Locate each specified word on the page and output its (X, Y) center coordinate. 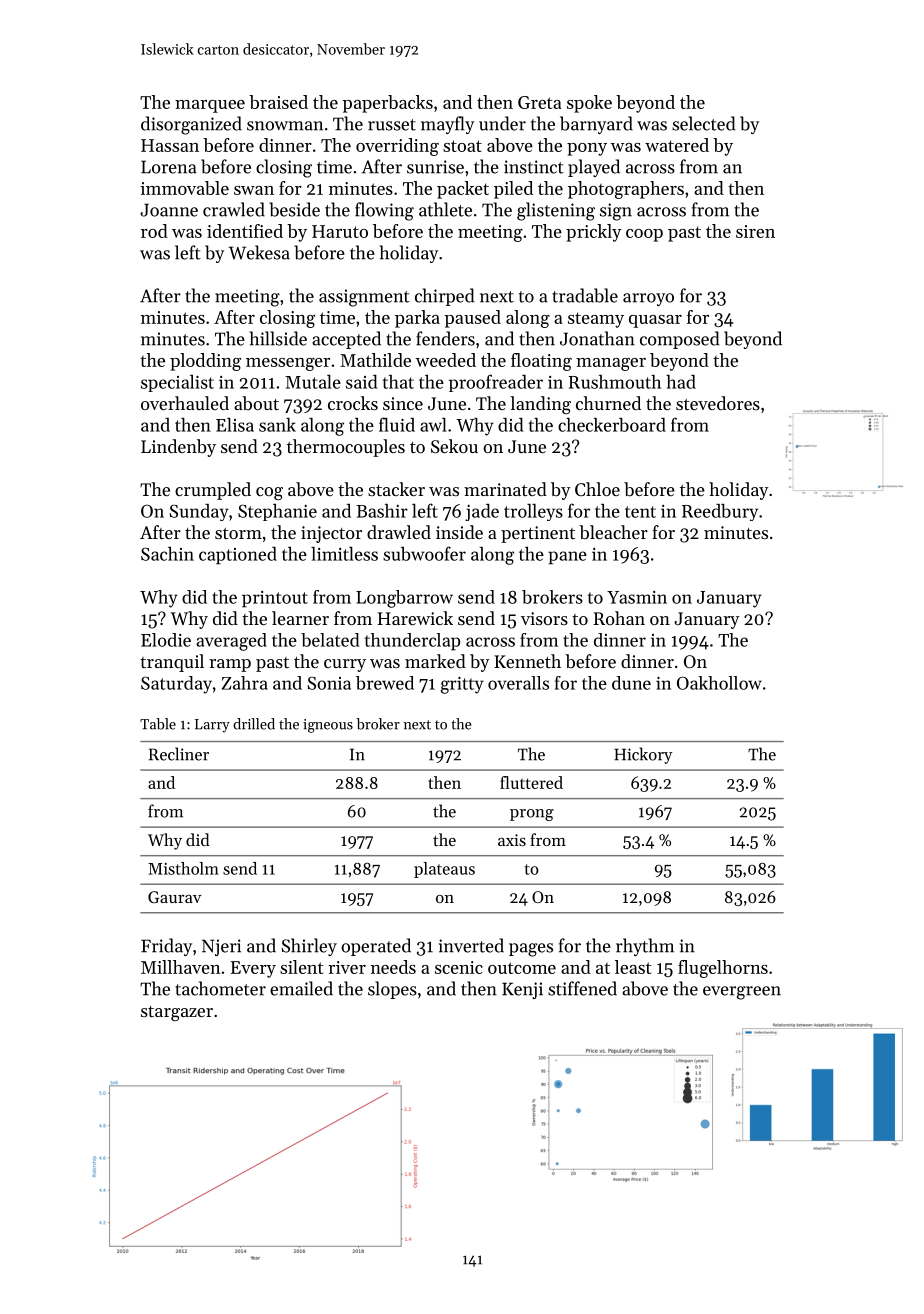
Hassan (170, 145)
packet (463, 190)
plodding (205, 362)
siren (755, 231)
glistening (556, 211)
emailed (301, 988)
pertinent (538, 534)
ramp (230, 665)
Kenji (522, 990)
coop (644, 235)
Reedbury (720, 512)
